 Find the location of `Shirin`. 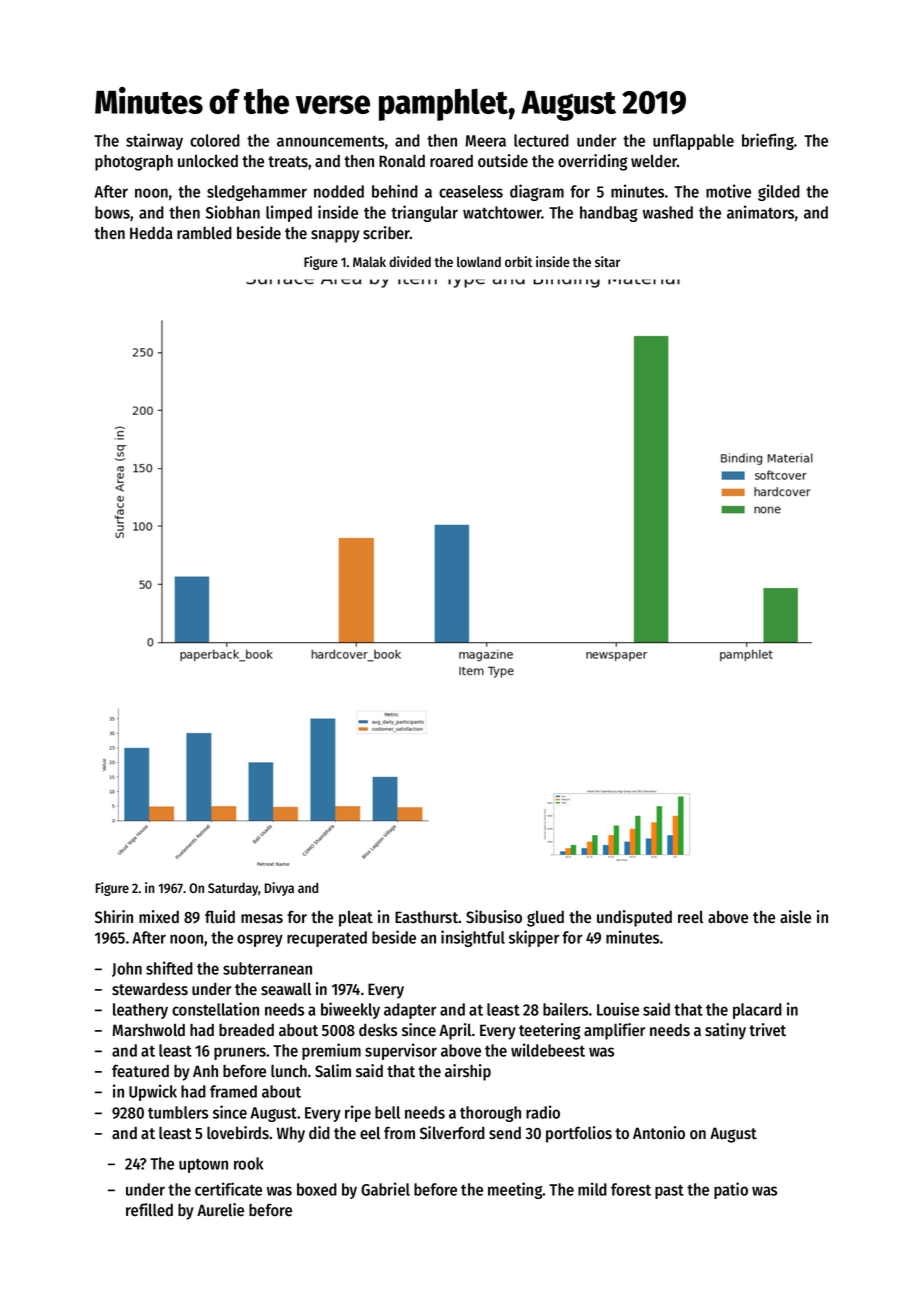

Shirin is located at coordinates (114, 917).
